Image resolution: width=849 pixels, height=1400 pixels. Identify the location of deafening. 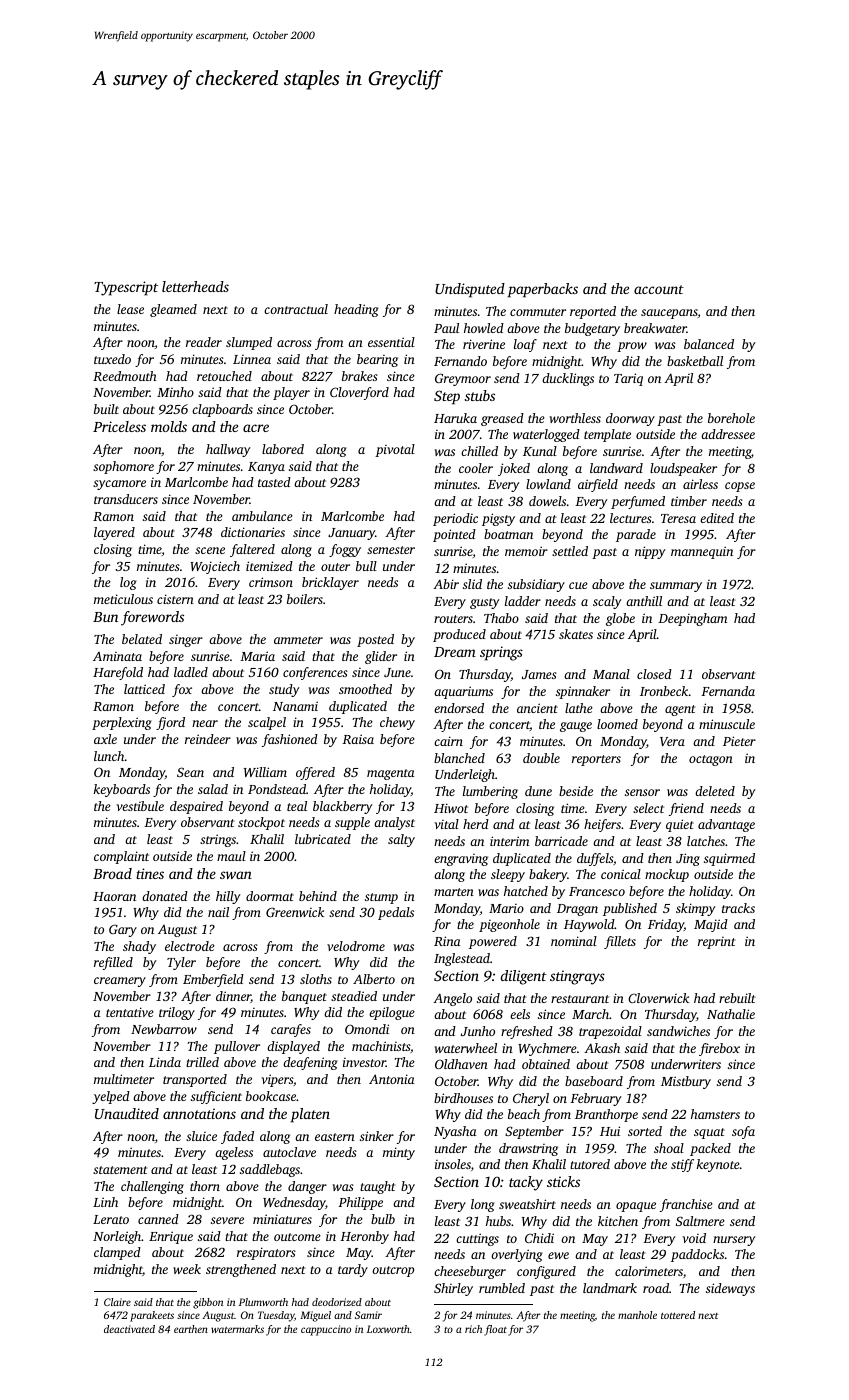
(310, 1063).
